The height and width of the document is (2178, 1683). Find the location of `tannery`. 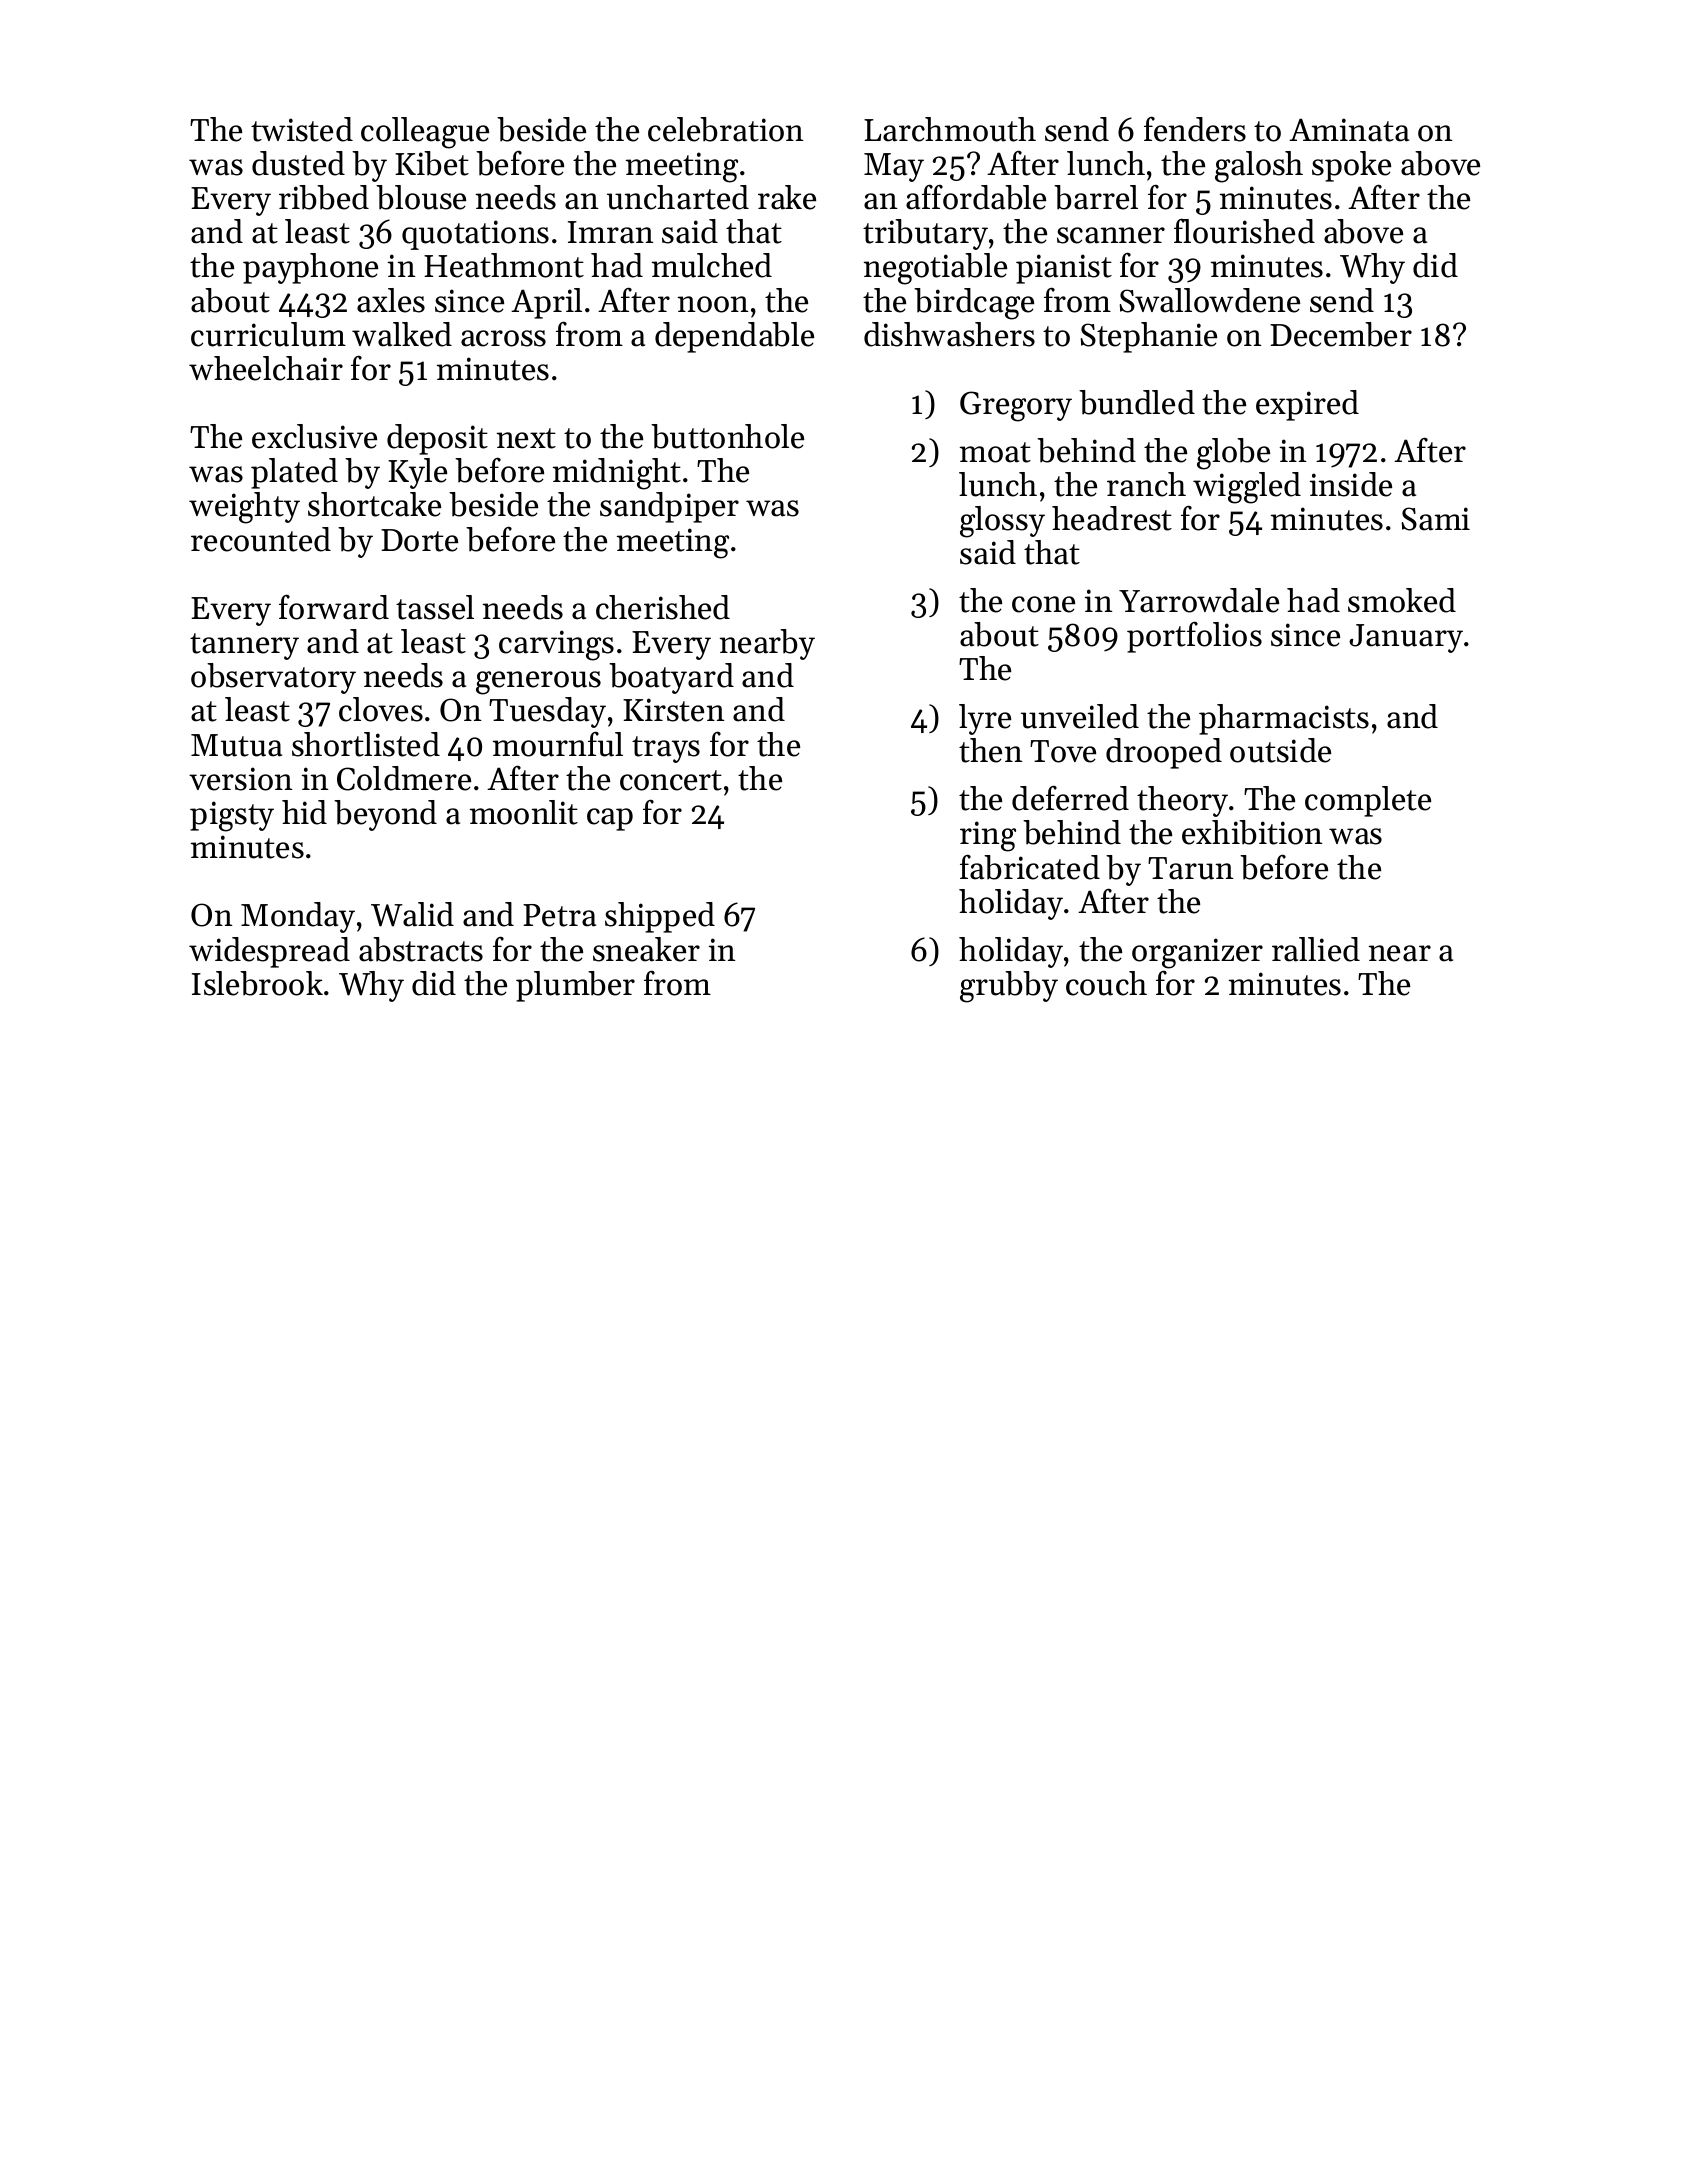

tannery is located at coordinates (244, 646).
